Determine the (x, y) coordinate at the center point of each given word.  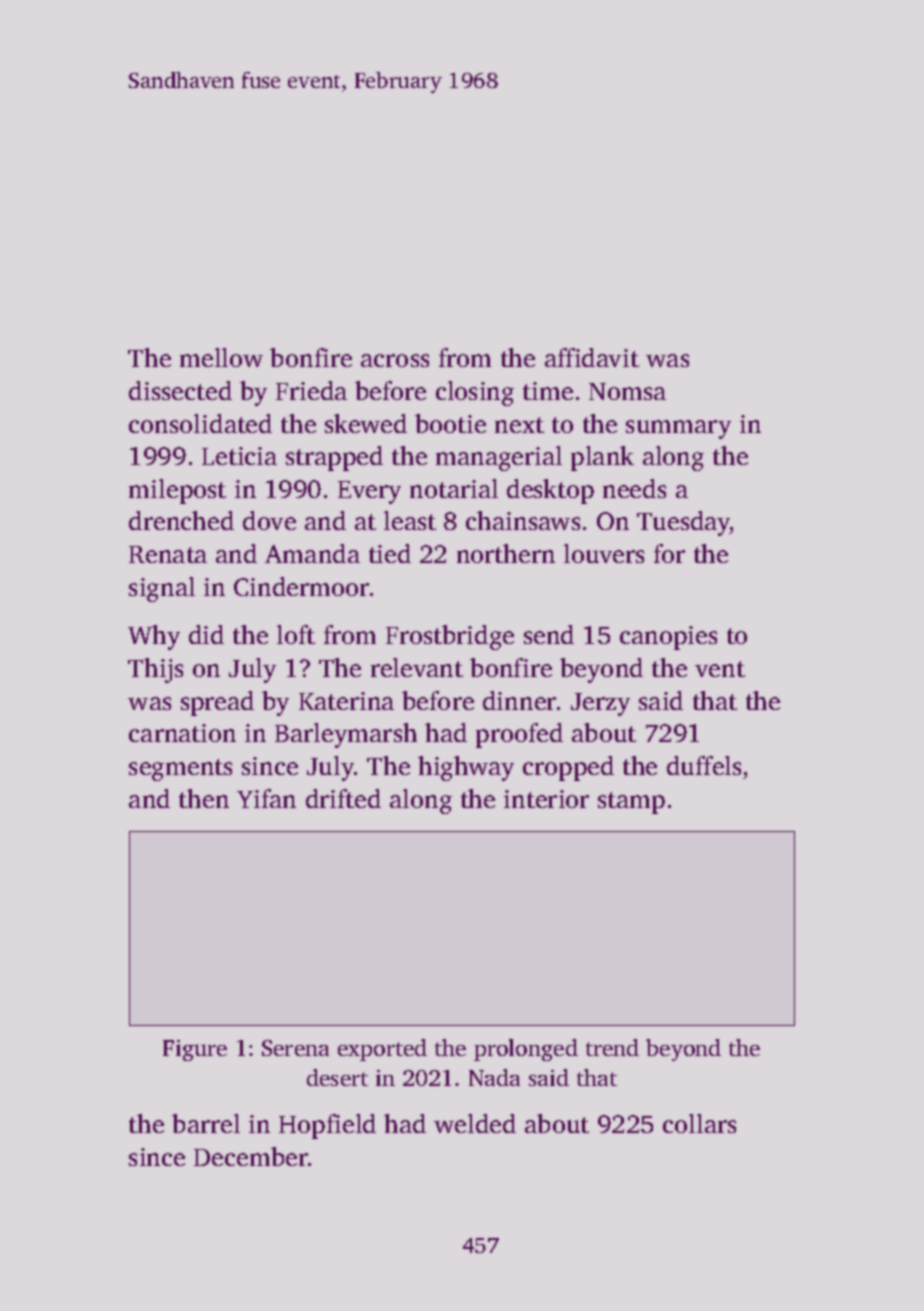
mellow (221, 357)
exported (382, 1050)
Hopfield (327, 1126)
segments (180, 770)
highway (466, 768)
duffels (704, 765)
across (395, 360)
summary (678, 429)
